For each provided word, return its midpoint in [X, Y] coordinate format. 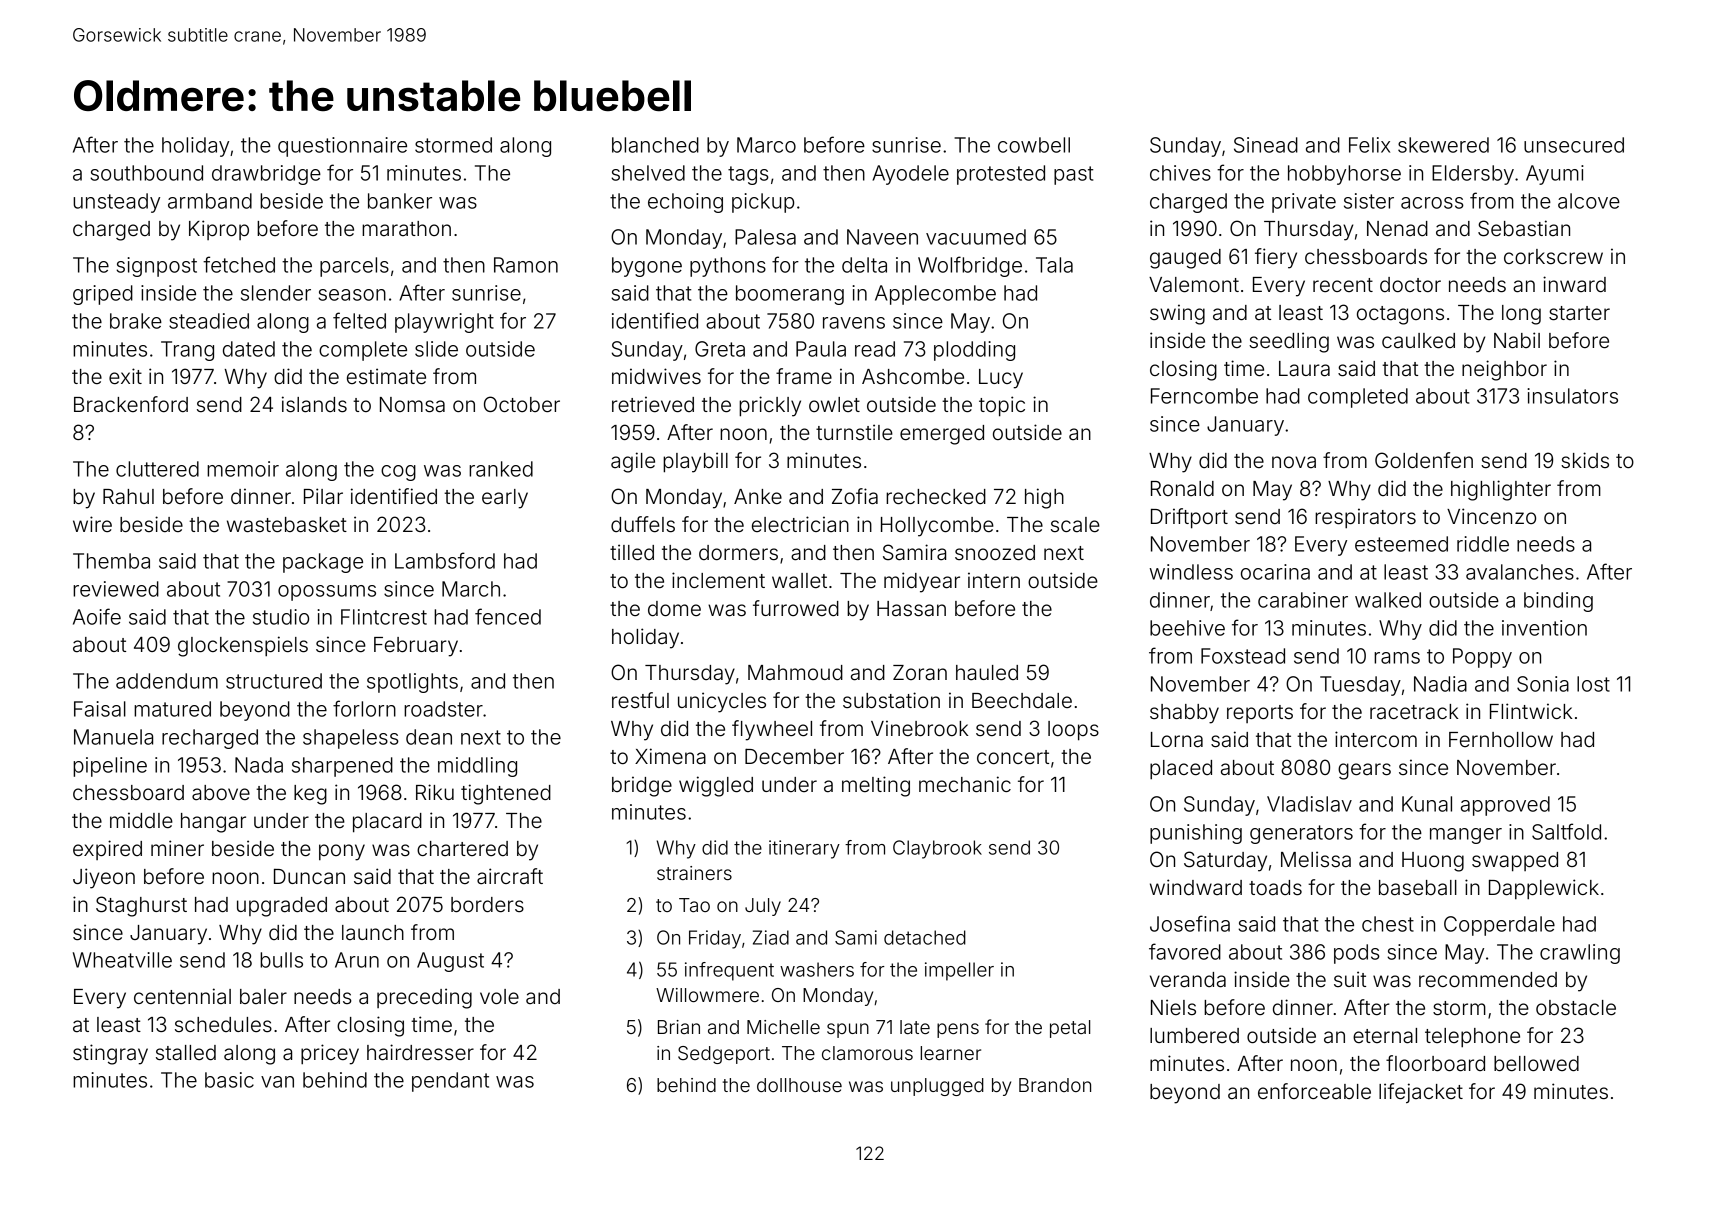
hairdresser [420, 1052]
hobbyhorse [1344, 175]
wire [92, 524]
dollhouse [799, 1085]
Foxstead [1243, 656]
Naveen [882, 237]
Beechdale [1022, 701]
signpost [156, 267]
